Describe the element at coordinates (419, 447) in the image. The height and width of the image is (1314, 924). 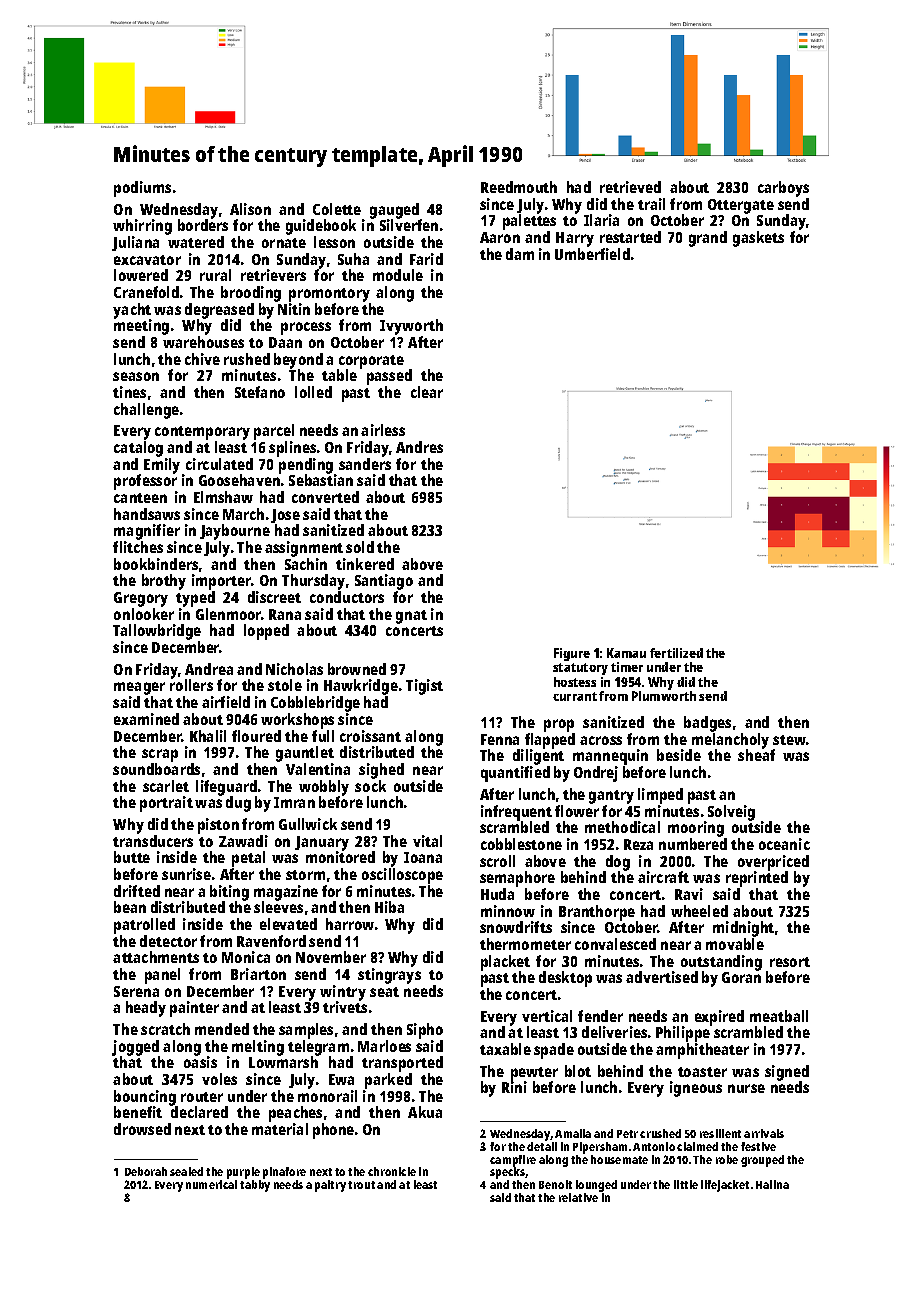
I see `Andres` at that location.
